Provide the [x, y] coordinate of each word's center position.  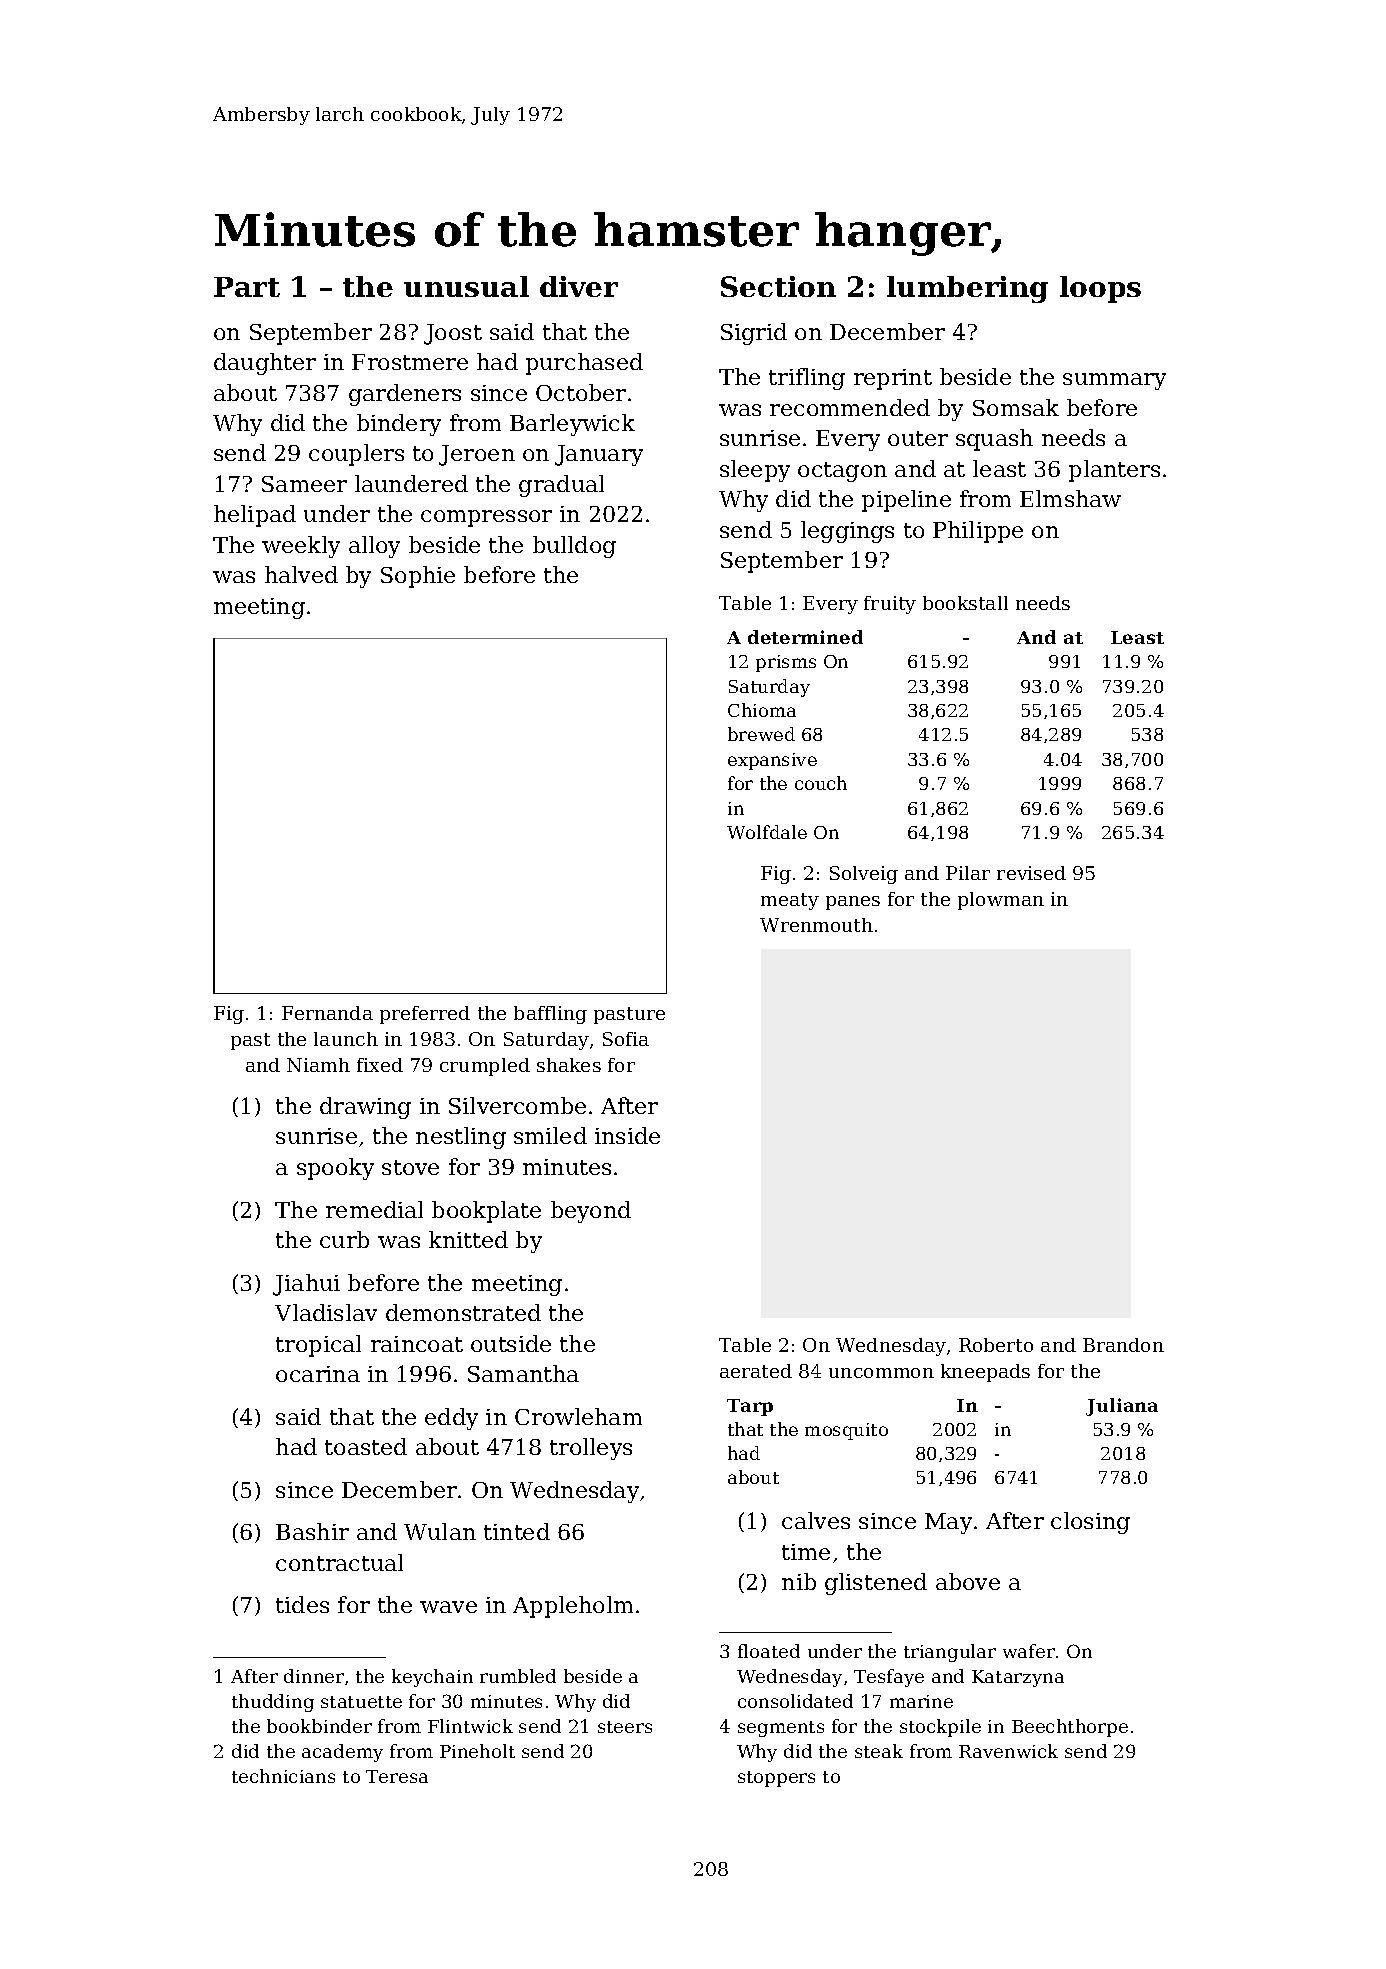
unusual [466, 286]
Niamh [318, 1065]
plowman [1001, 901]
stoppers [776, 1779]
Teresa [397, 1776]
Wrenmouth [816, 925]
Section [778, 286]
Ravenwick [1008, 1751]
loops [1100, 289]
